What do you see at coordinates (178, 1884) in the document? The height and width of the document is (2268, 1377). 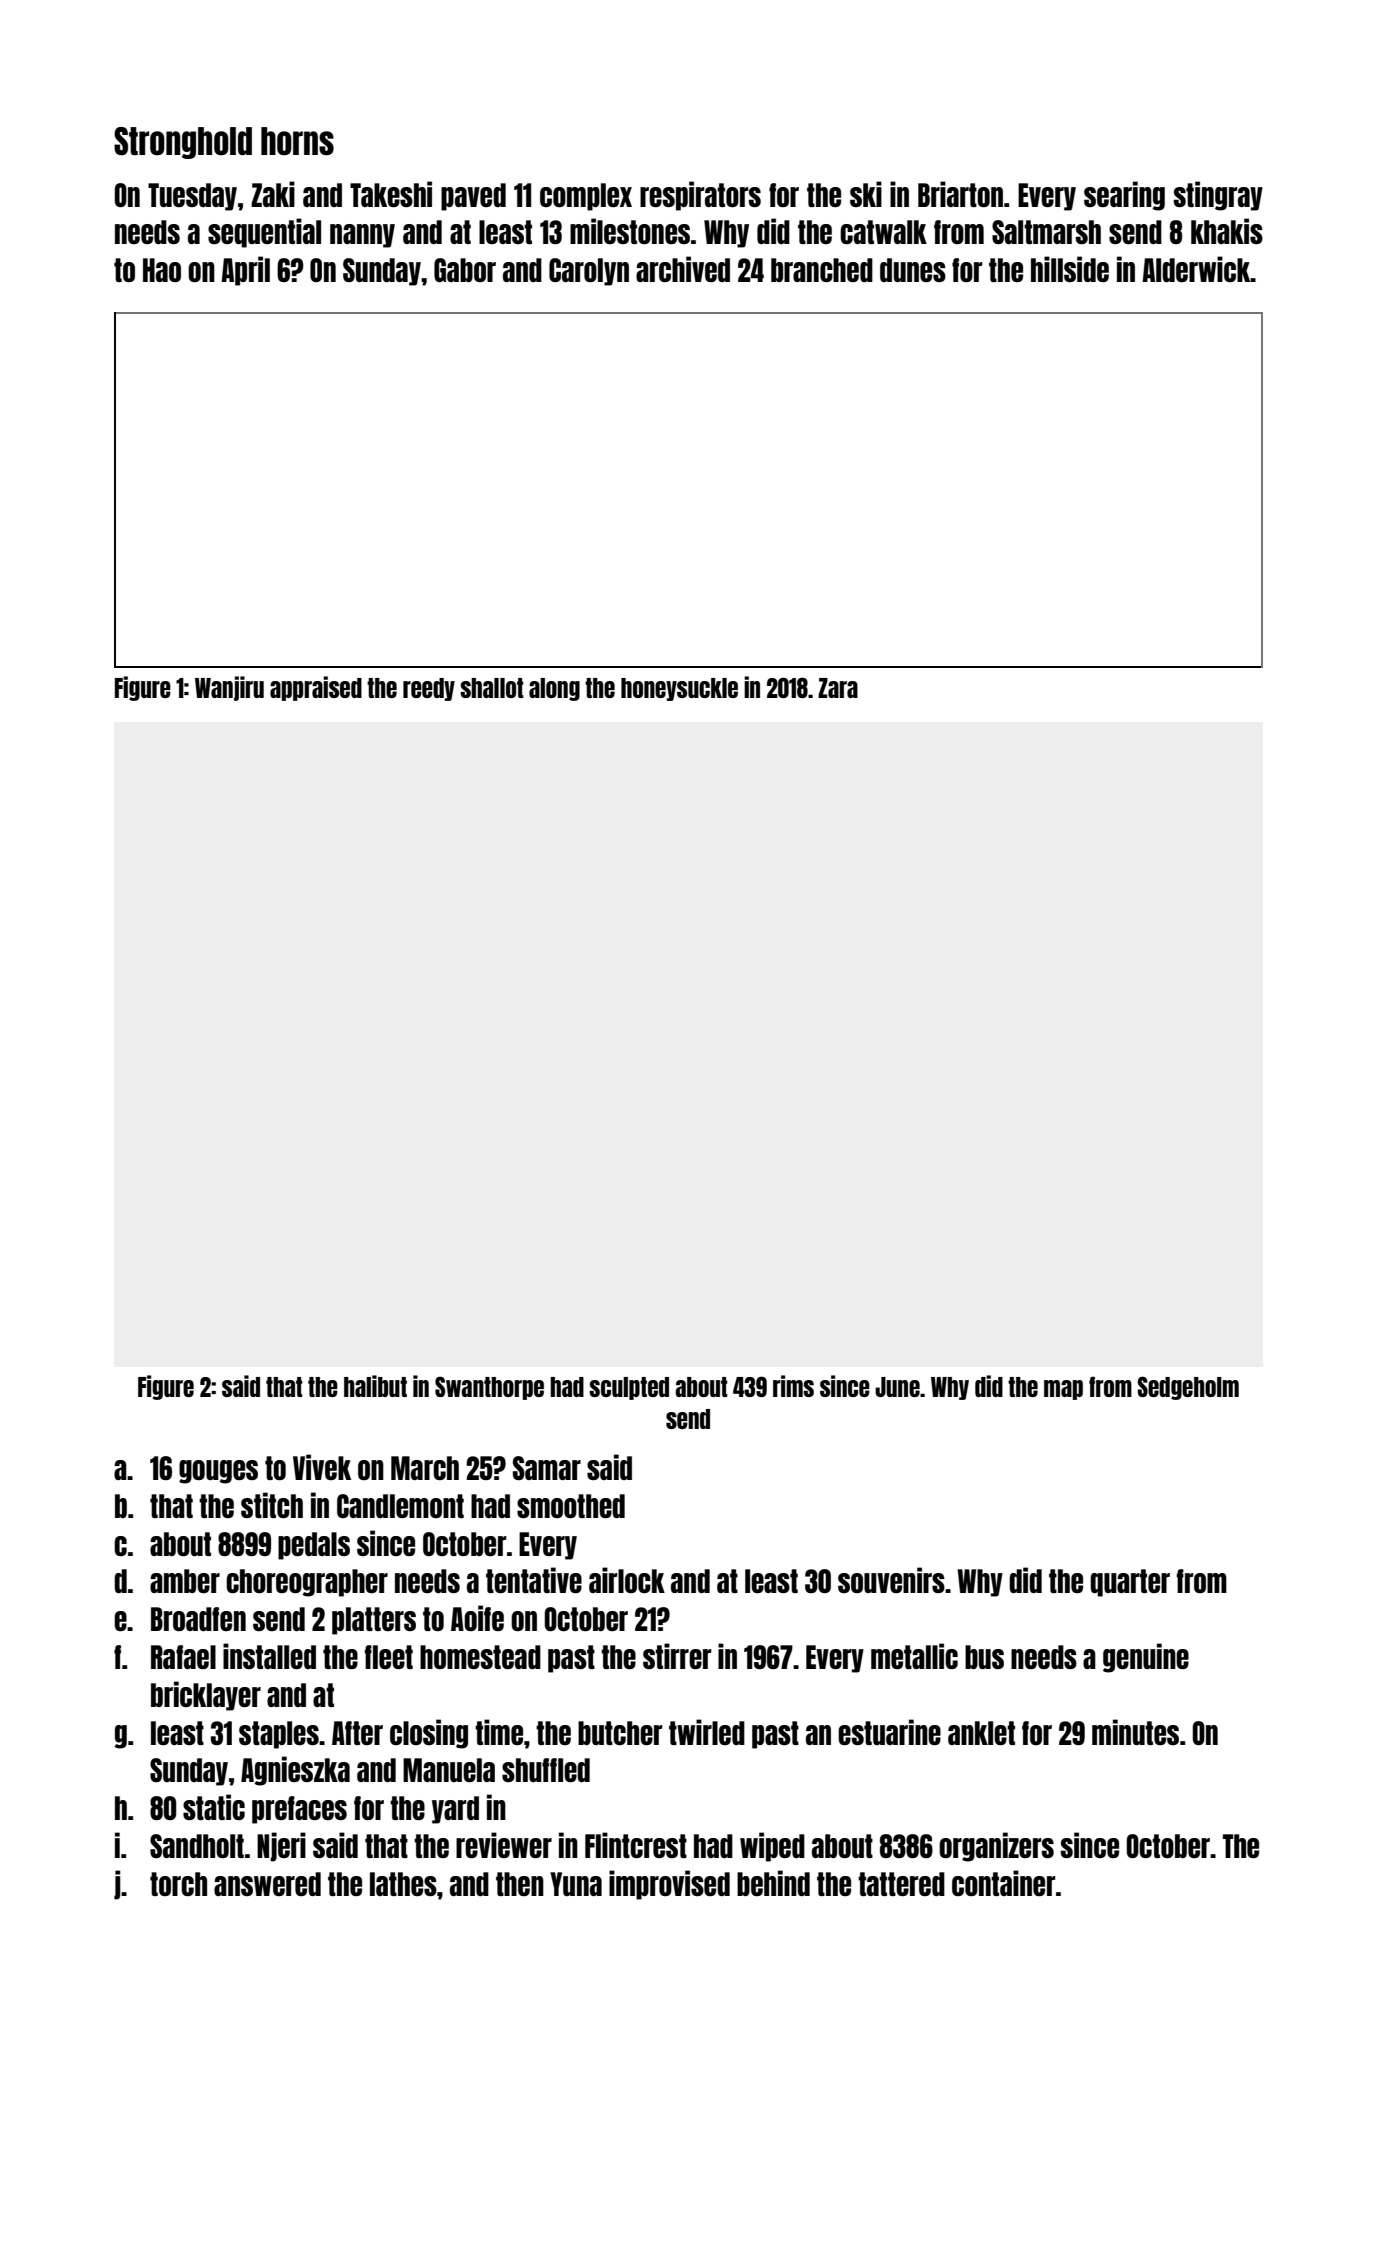 I see `torch` at bounding box center [178, 1884].
